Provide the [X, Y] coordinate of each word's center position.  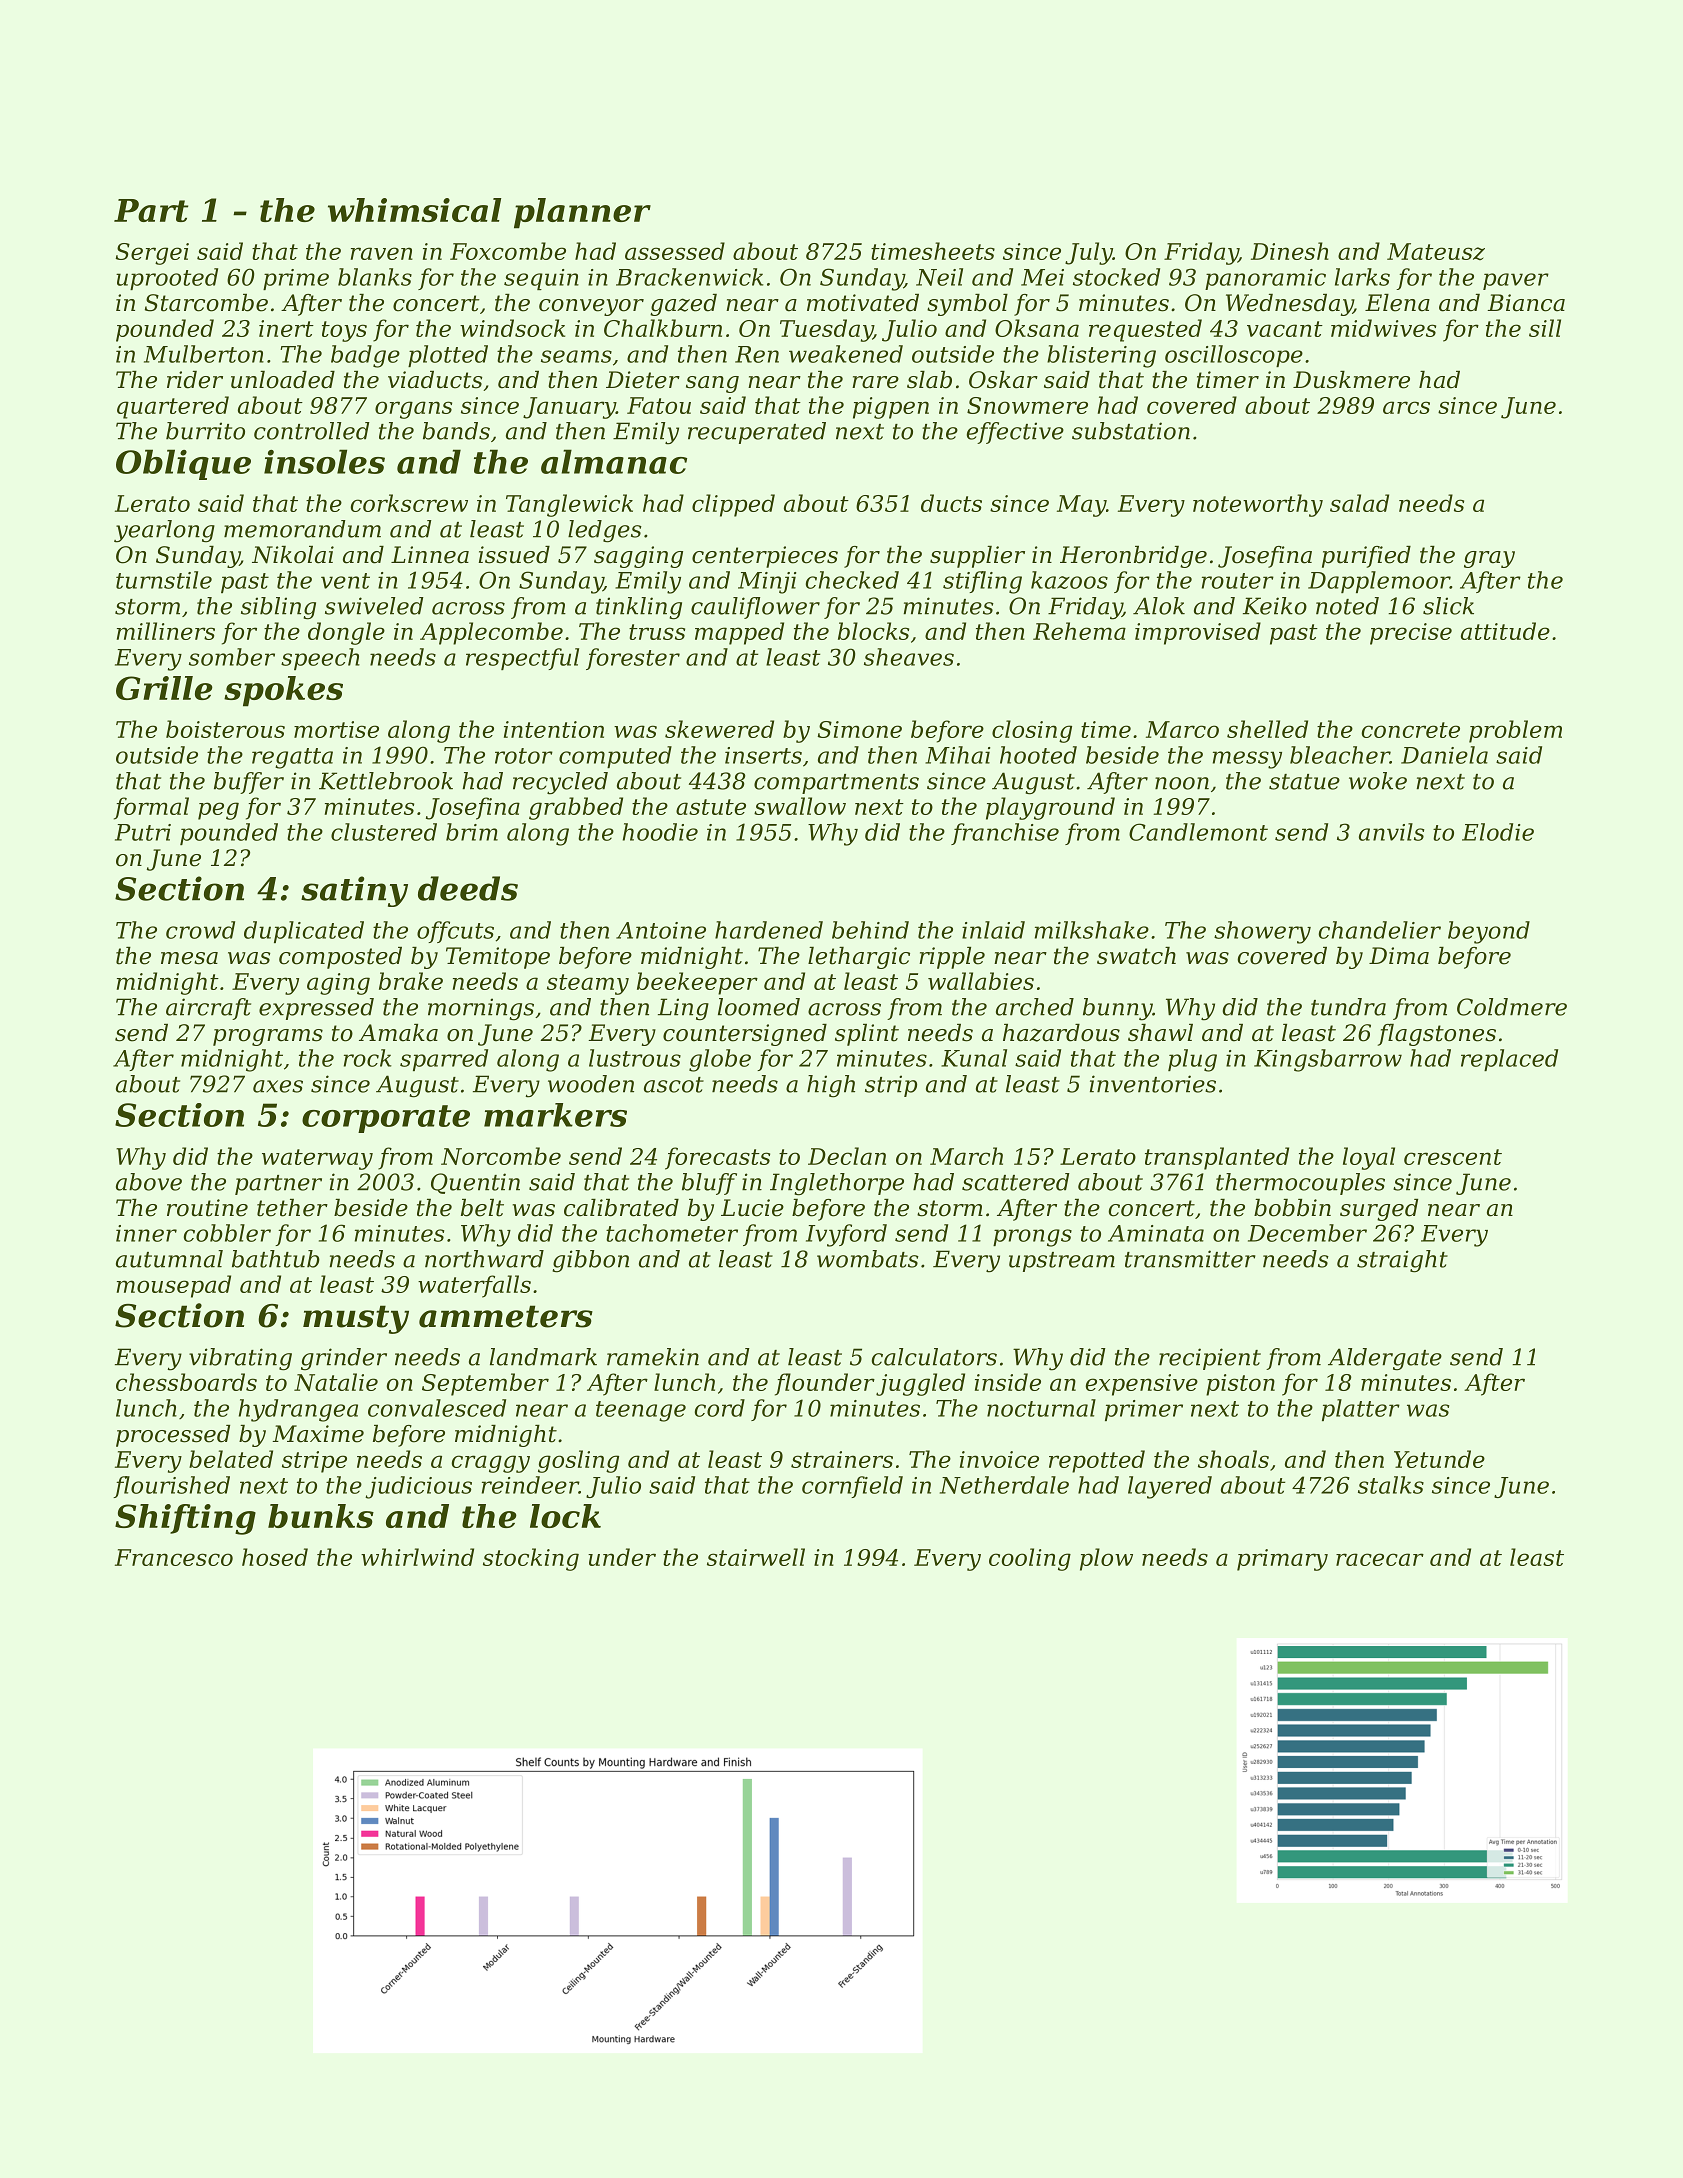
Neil [939, 277]
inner [146, 1233]
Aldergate [1385, 1359]
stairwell [756, 1557]
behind [870, 930]
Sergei [152, 254]
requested [1145, 330]
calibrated [621, 1208]
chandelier [1380, 930]
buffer [249, 783]
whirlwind [417, 1557]
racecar [1380, 1559]
